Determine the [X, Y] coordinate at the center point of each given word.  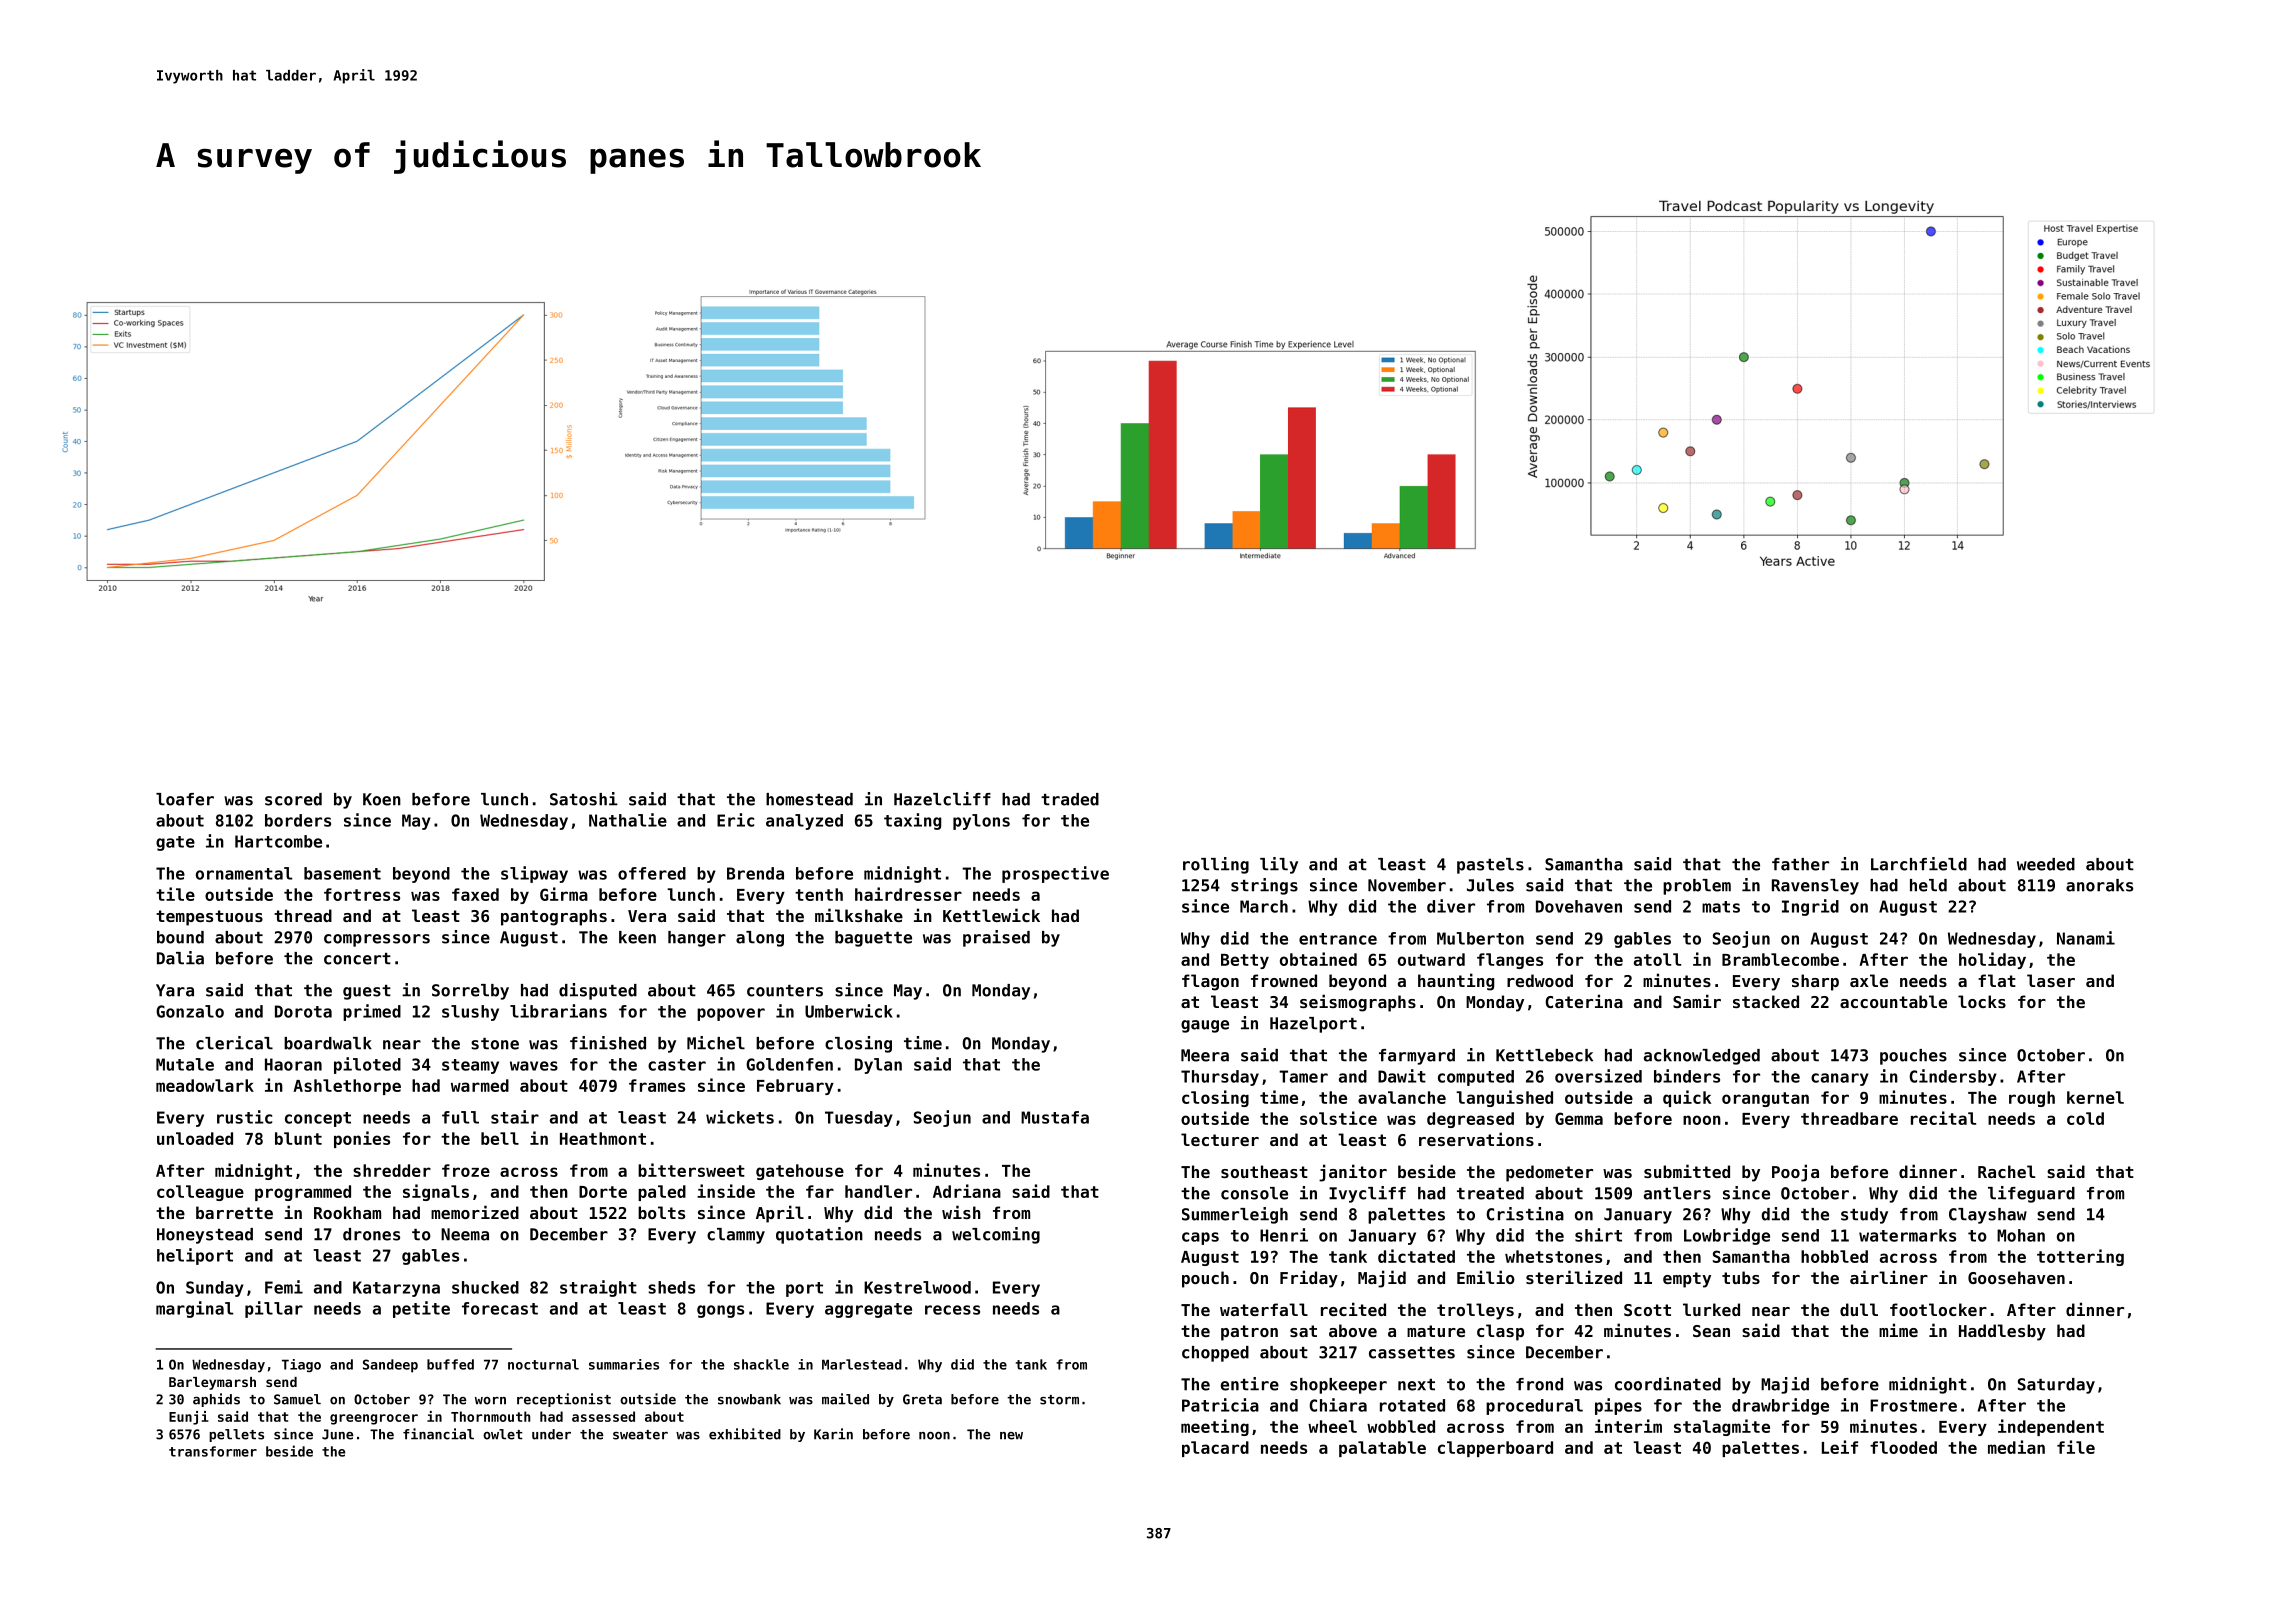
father [1800, 864]
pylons [981, 822]
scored [293, 799]
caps [1200, 1238]
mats [1721, 907]
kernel [2095, 1097]
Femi [284, 1287]
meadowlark [205, 1085]
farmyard [1417, 1057]
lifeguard [2031, 1194]
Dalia [180, 958]
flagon [1210, 982]
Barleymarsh [212, 1383]
